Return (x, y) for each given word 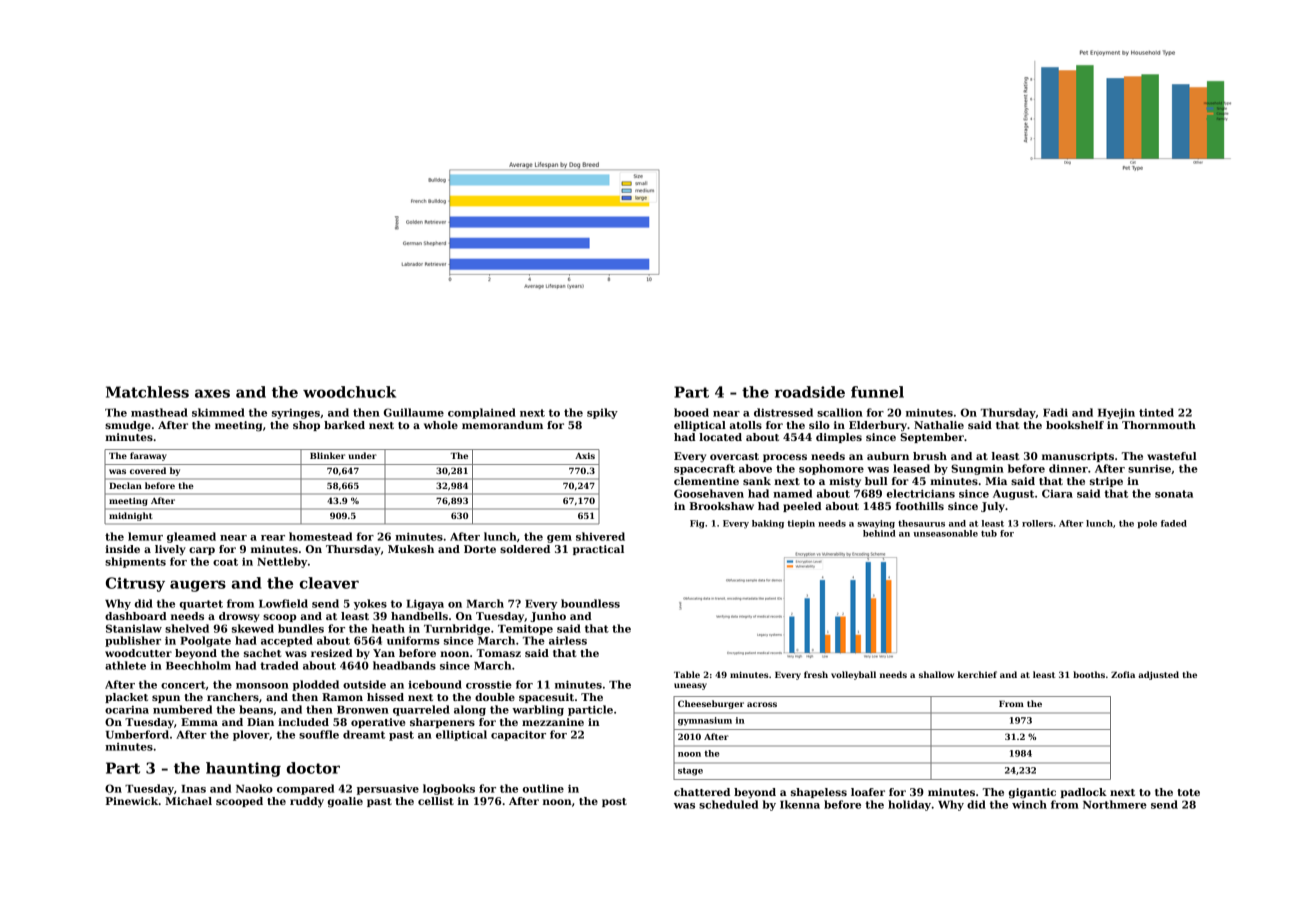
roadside (810, 392)
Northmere (1115, 804)
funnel (877, 392)
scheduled (728, 804)
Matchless (147, 392)
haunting (243, 769)
